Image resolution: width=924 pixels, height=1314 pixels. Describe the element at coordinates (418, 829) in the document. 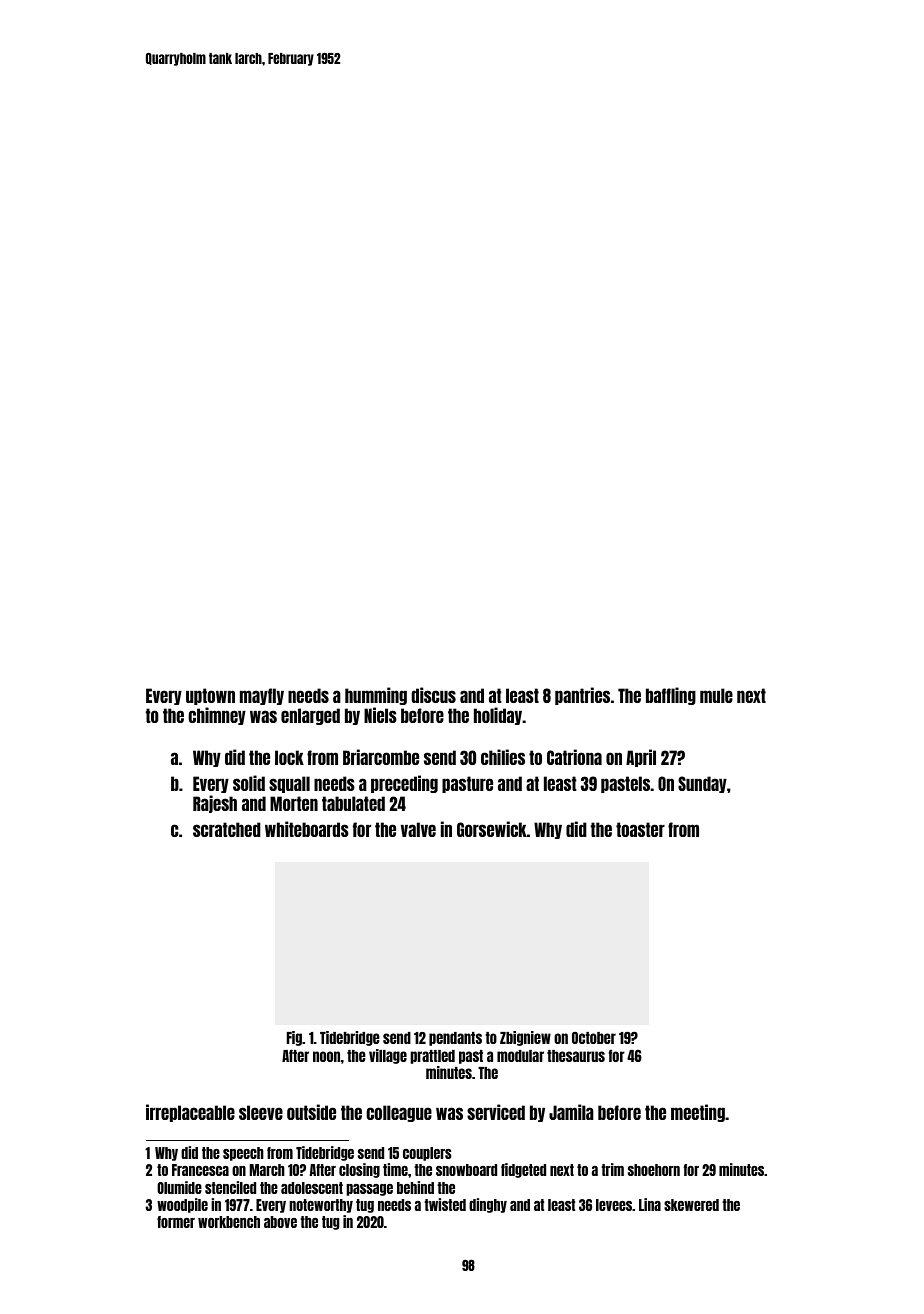

I see `valve` at that location.
